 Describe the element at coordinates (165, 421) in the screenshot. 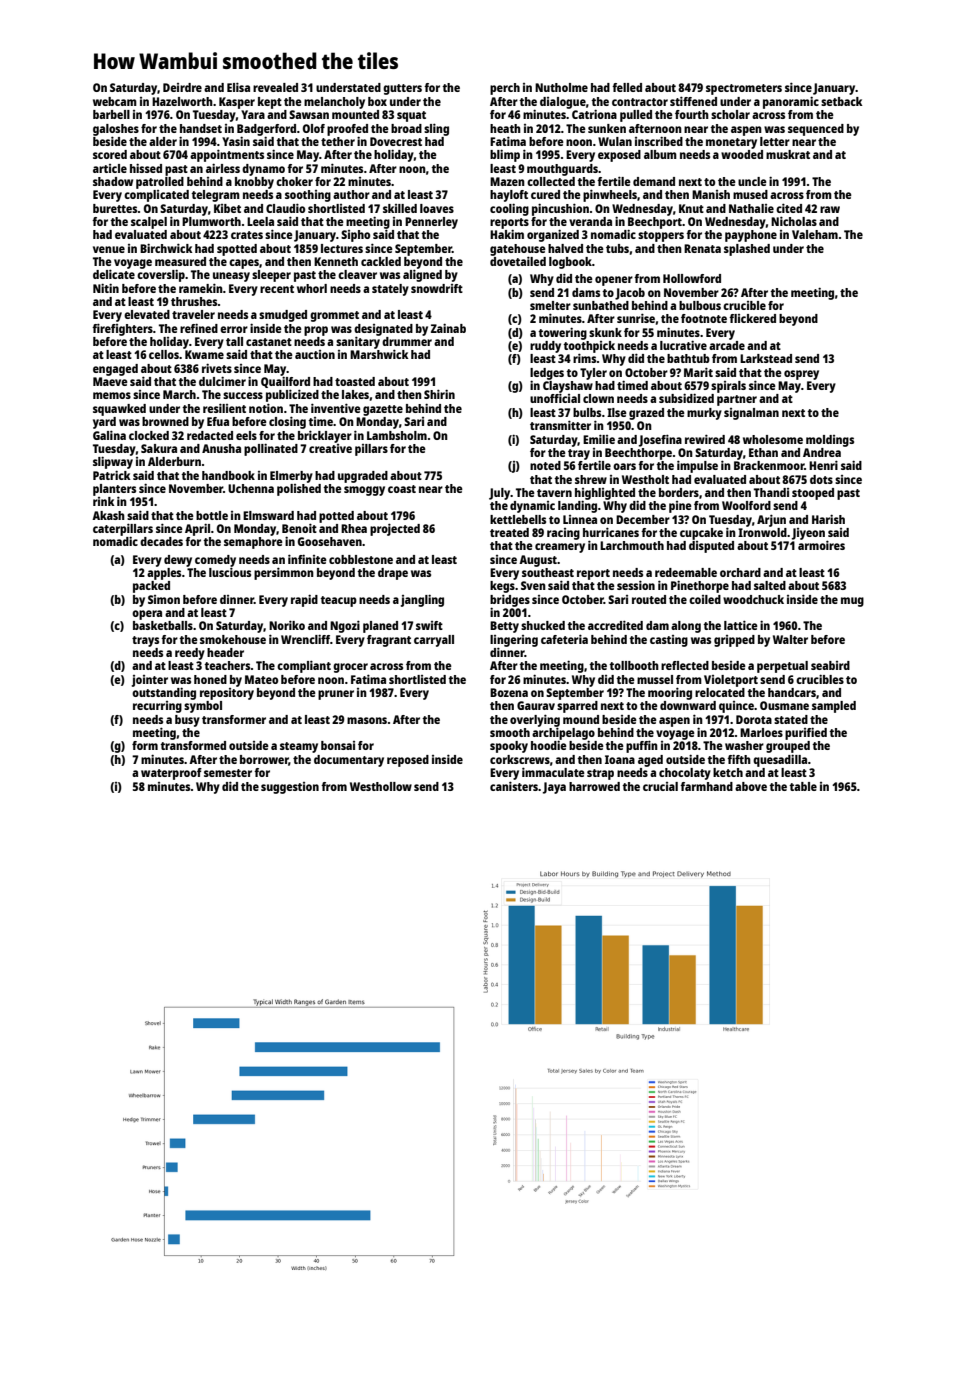

I see `browned` at that location.
